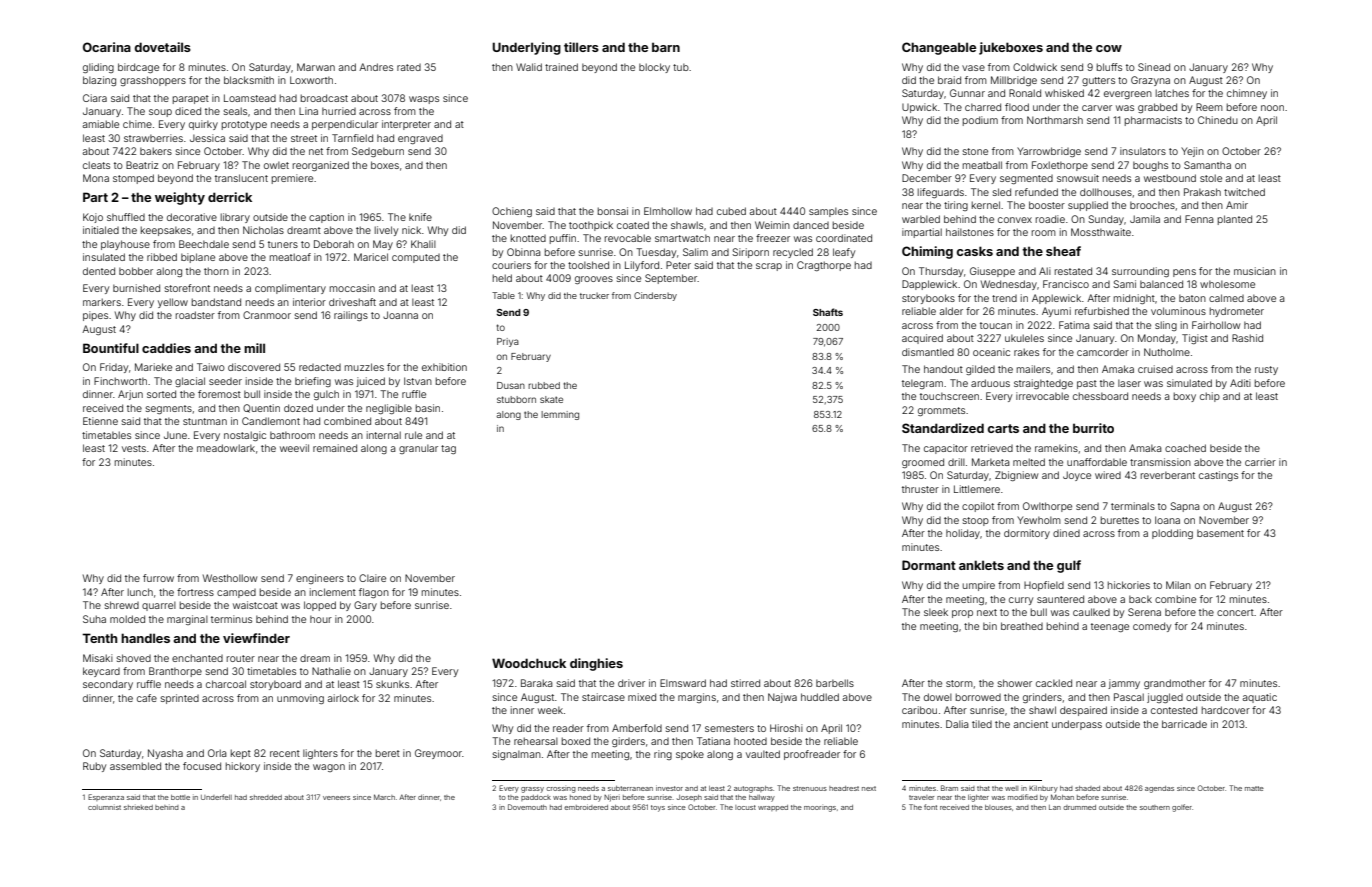  Describe the element at coordinates (1235, 612) in the screenshot. I see `concert` at that location.
